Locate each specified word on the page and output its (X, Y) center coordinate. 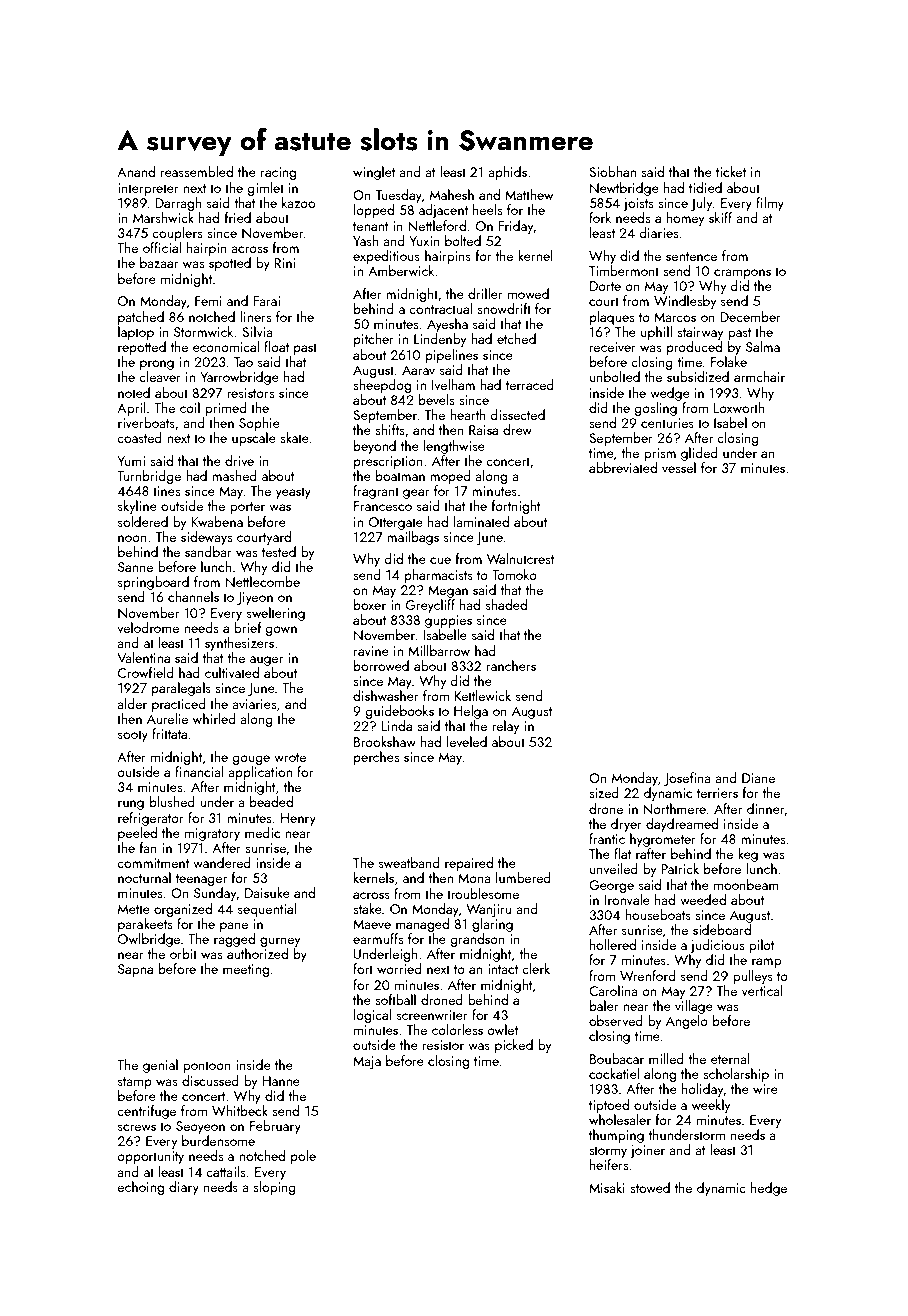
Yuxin (424, 241)
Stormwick (203, 331)
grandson (477, 940)
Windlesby (685, 302)
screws (137, 1127)
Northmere (674, 808)
